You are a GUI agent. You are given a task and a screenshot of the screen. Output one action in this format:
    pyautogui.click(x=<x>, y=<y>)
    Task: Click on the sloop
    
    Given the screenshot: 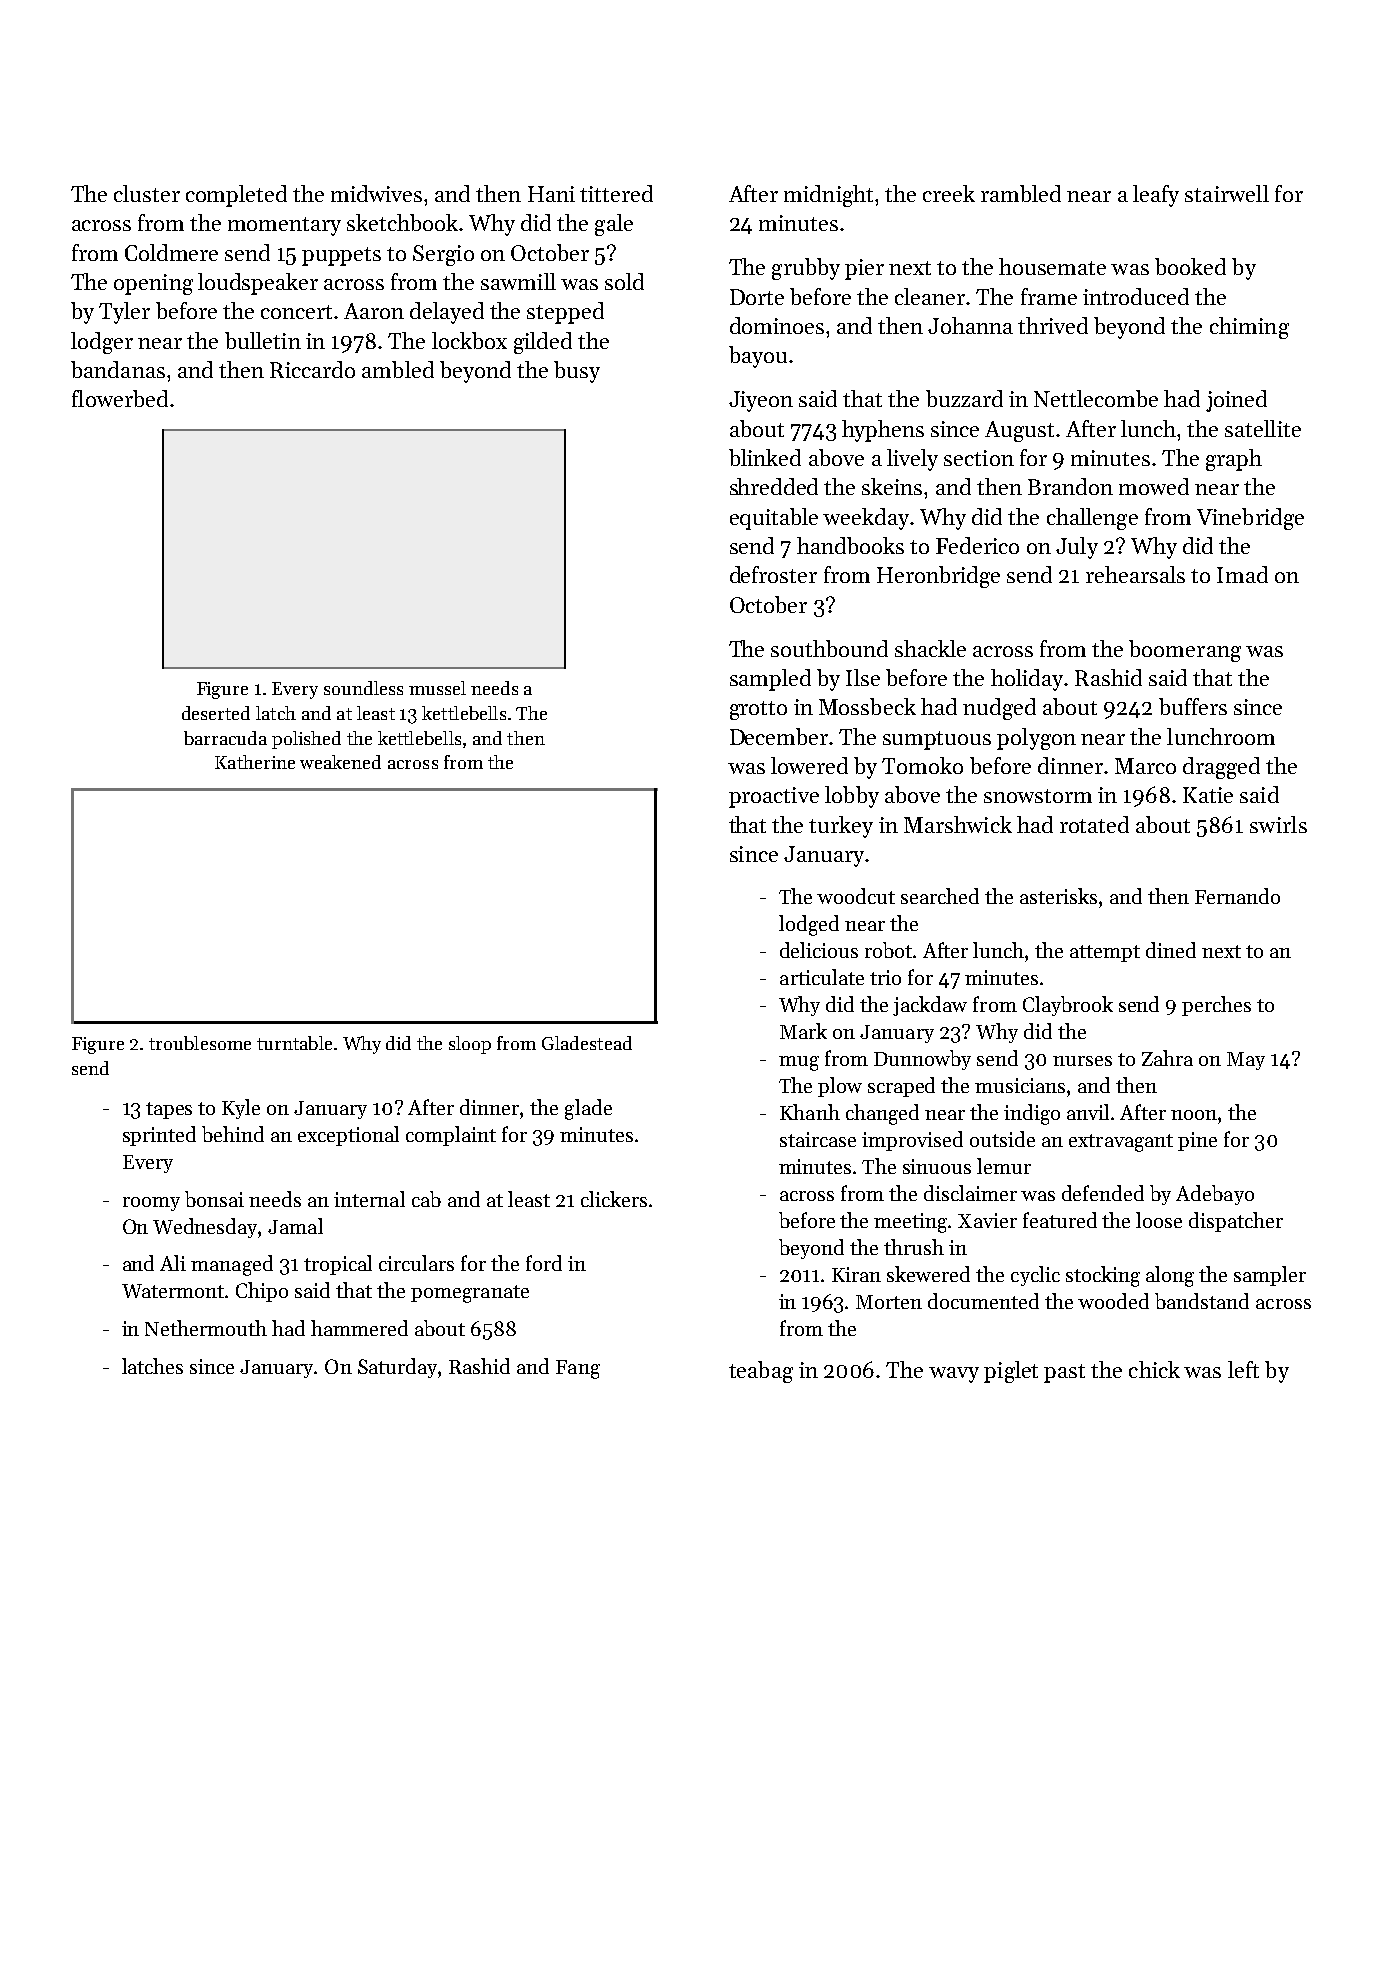 What is the action you would take?
    pyautogui.click(x=470, y=1045)
